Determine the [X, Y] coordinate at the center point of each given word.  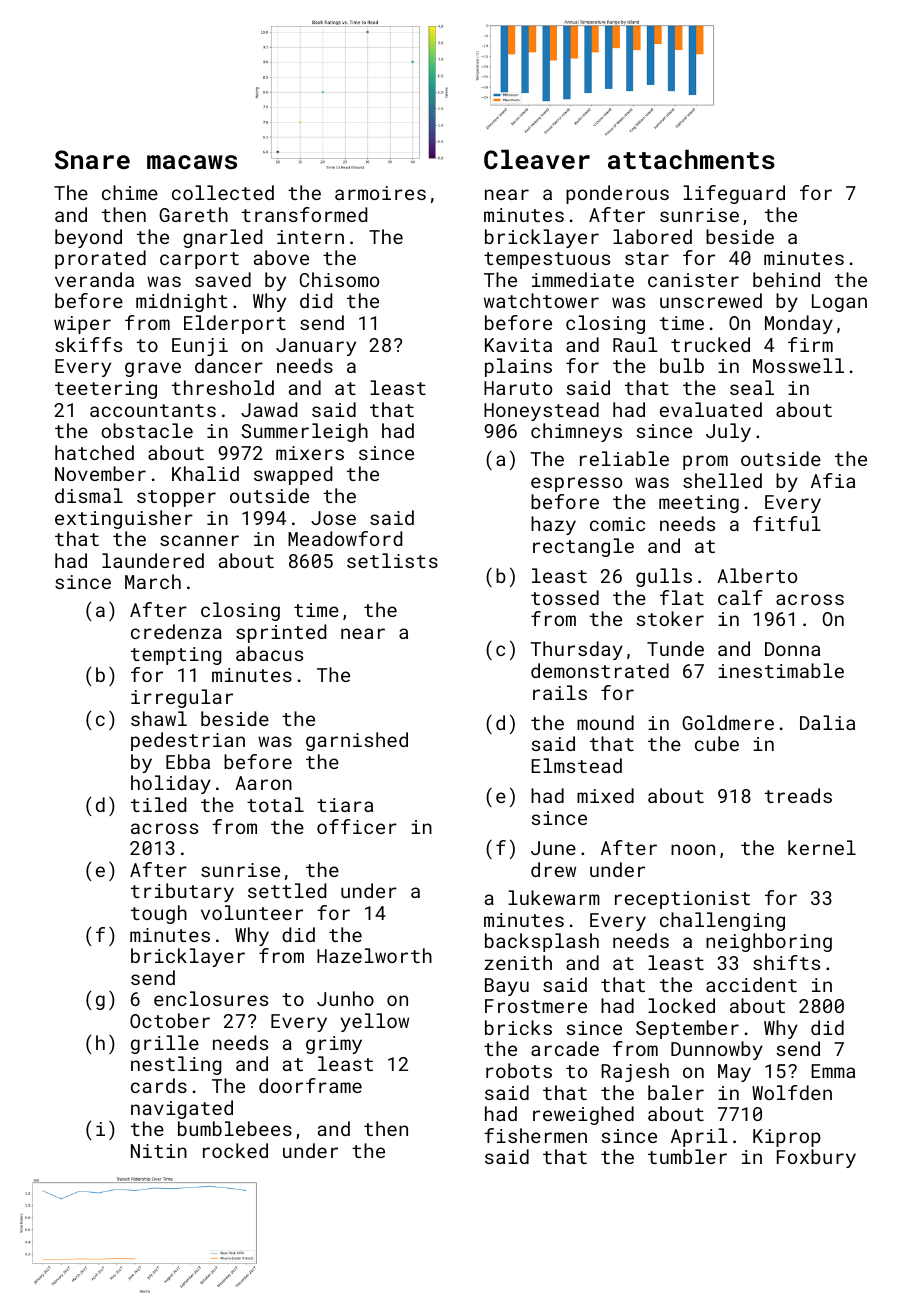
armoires [380, 193]
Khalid [205, 473]
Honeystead [541, 411]
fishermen [535, 1135]
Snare [92, 159]
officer [357, 826]
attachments [691, 159]
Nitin [159, 1151]
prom [705, 462]
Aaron [263, 783]
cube [717, 743]
